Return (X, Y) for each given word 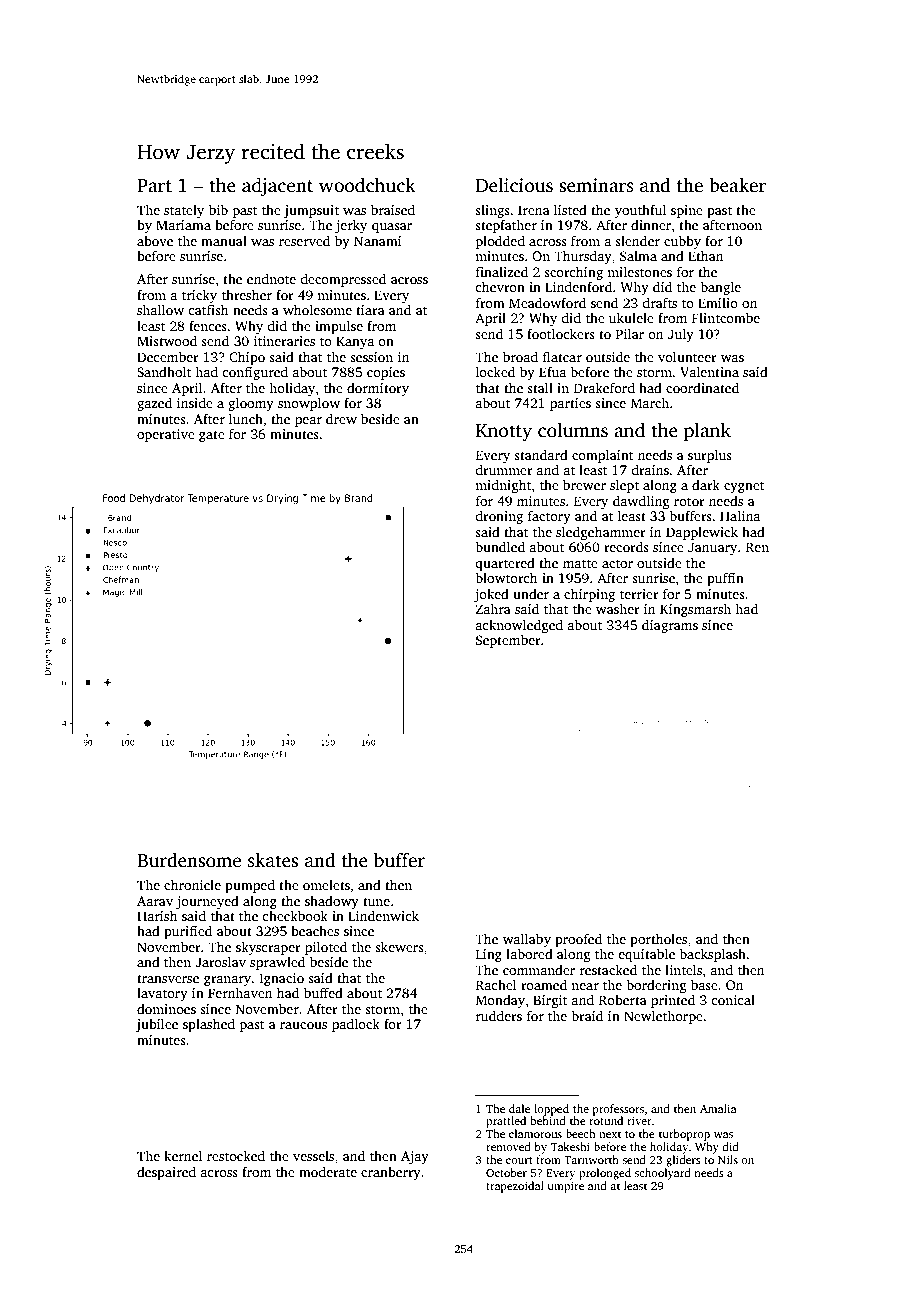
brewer (584, 484)
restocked (236, 1155)
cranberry (391, 1173)
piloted (326, 948)
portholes (658, 940)
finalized (502, 271)
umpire (566, 1187)
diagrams (670, 626)
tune (376, 901)
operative (166, 435)
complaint (602, 456)
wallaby (527, 940)
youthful (641, 211)
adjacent (277, 187)
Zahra (493, 608)
